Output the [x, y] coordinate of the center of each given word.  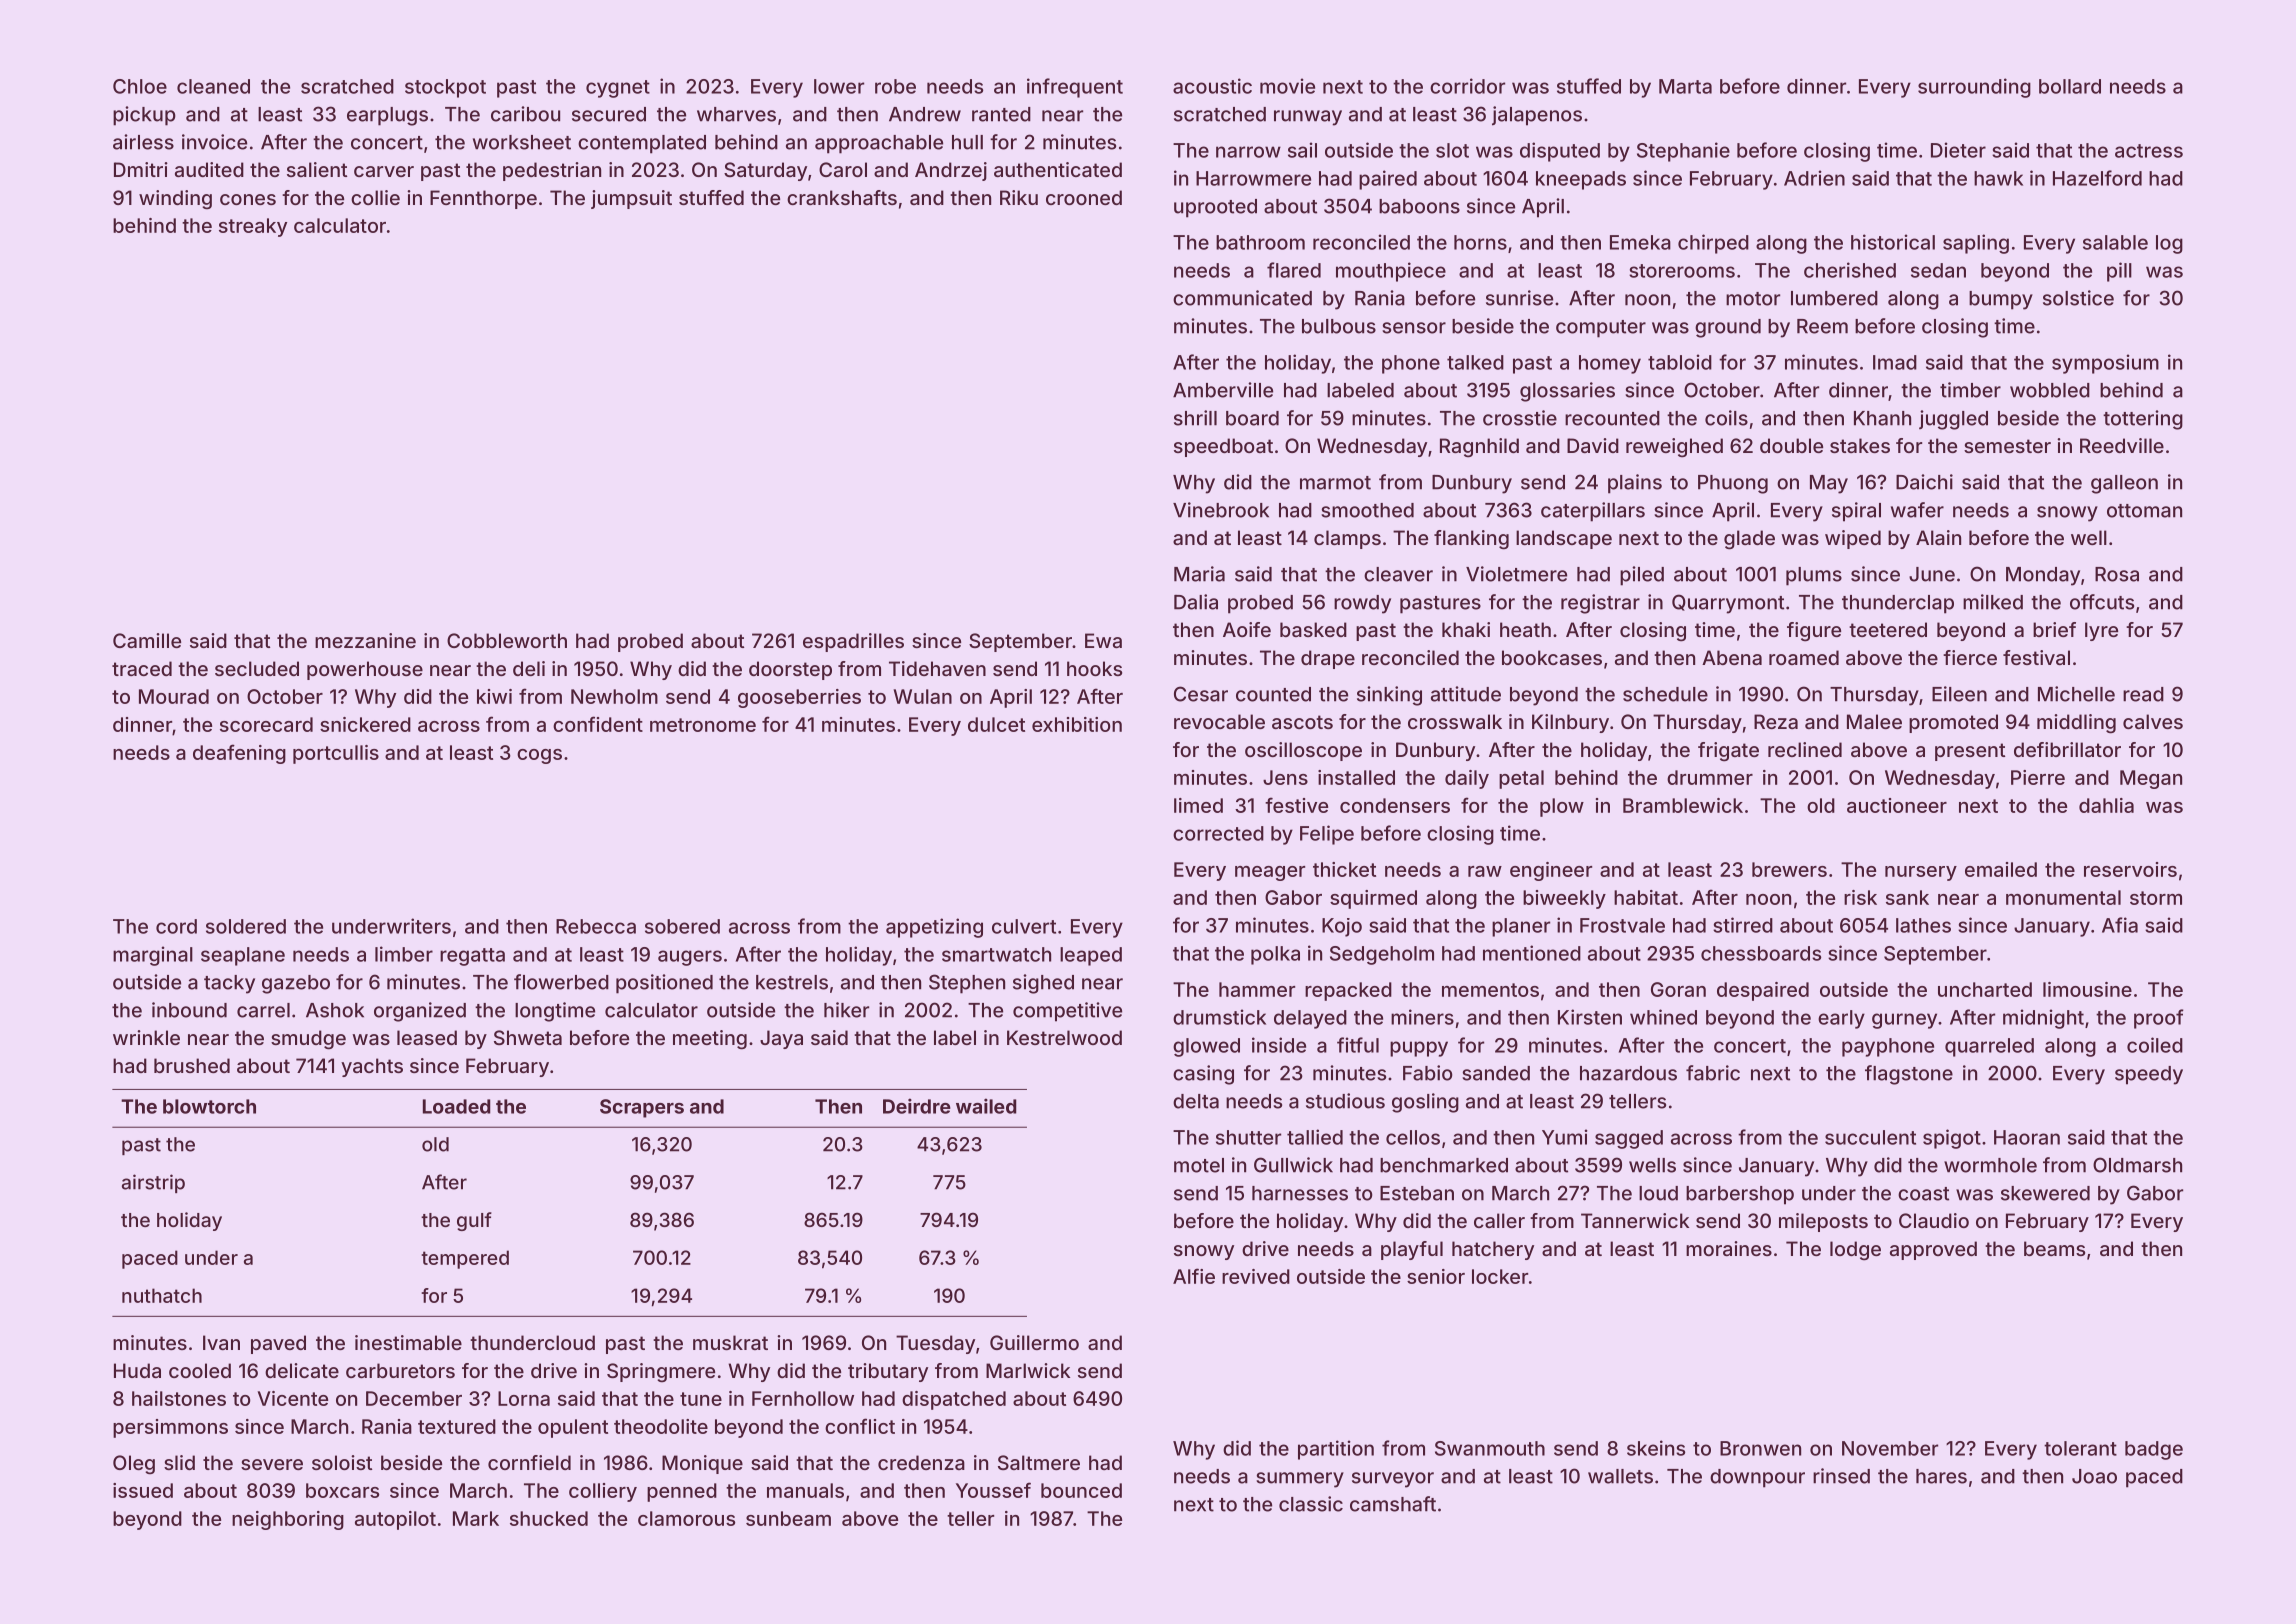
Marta [1685, 86]
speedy [2149, 1075]
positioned [664, 984]
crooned [1084, 197]
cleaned [213, 86]
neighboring [288, 1520]
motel [1199, 1165]
